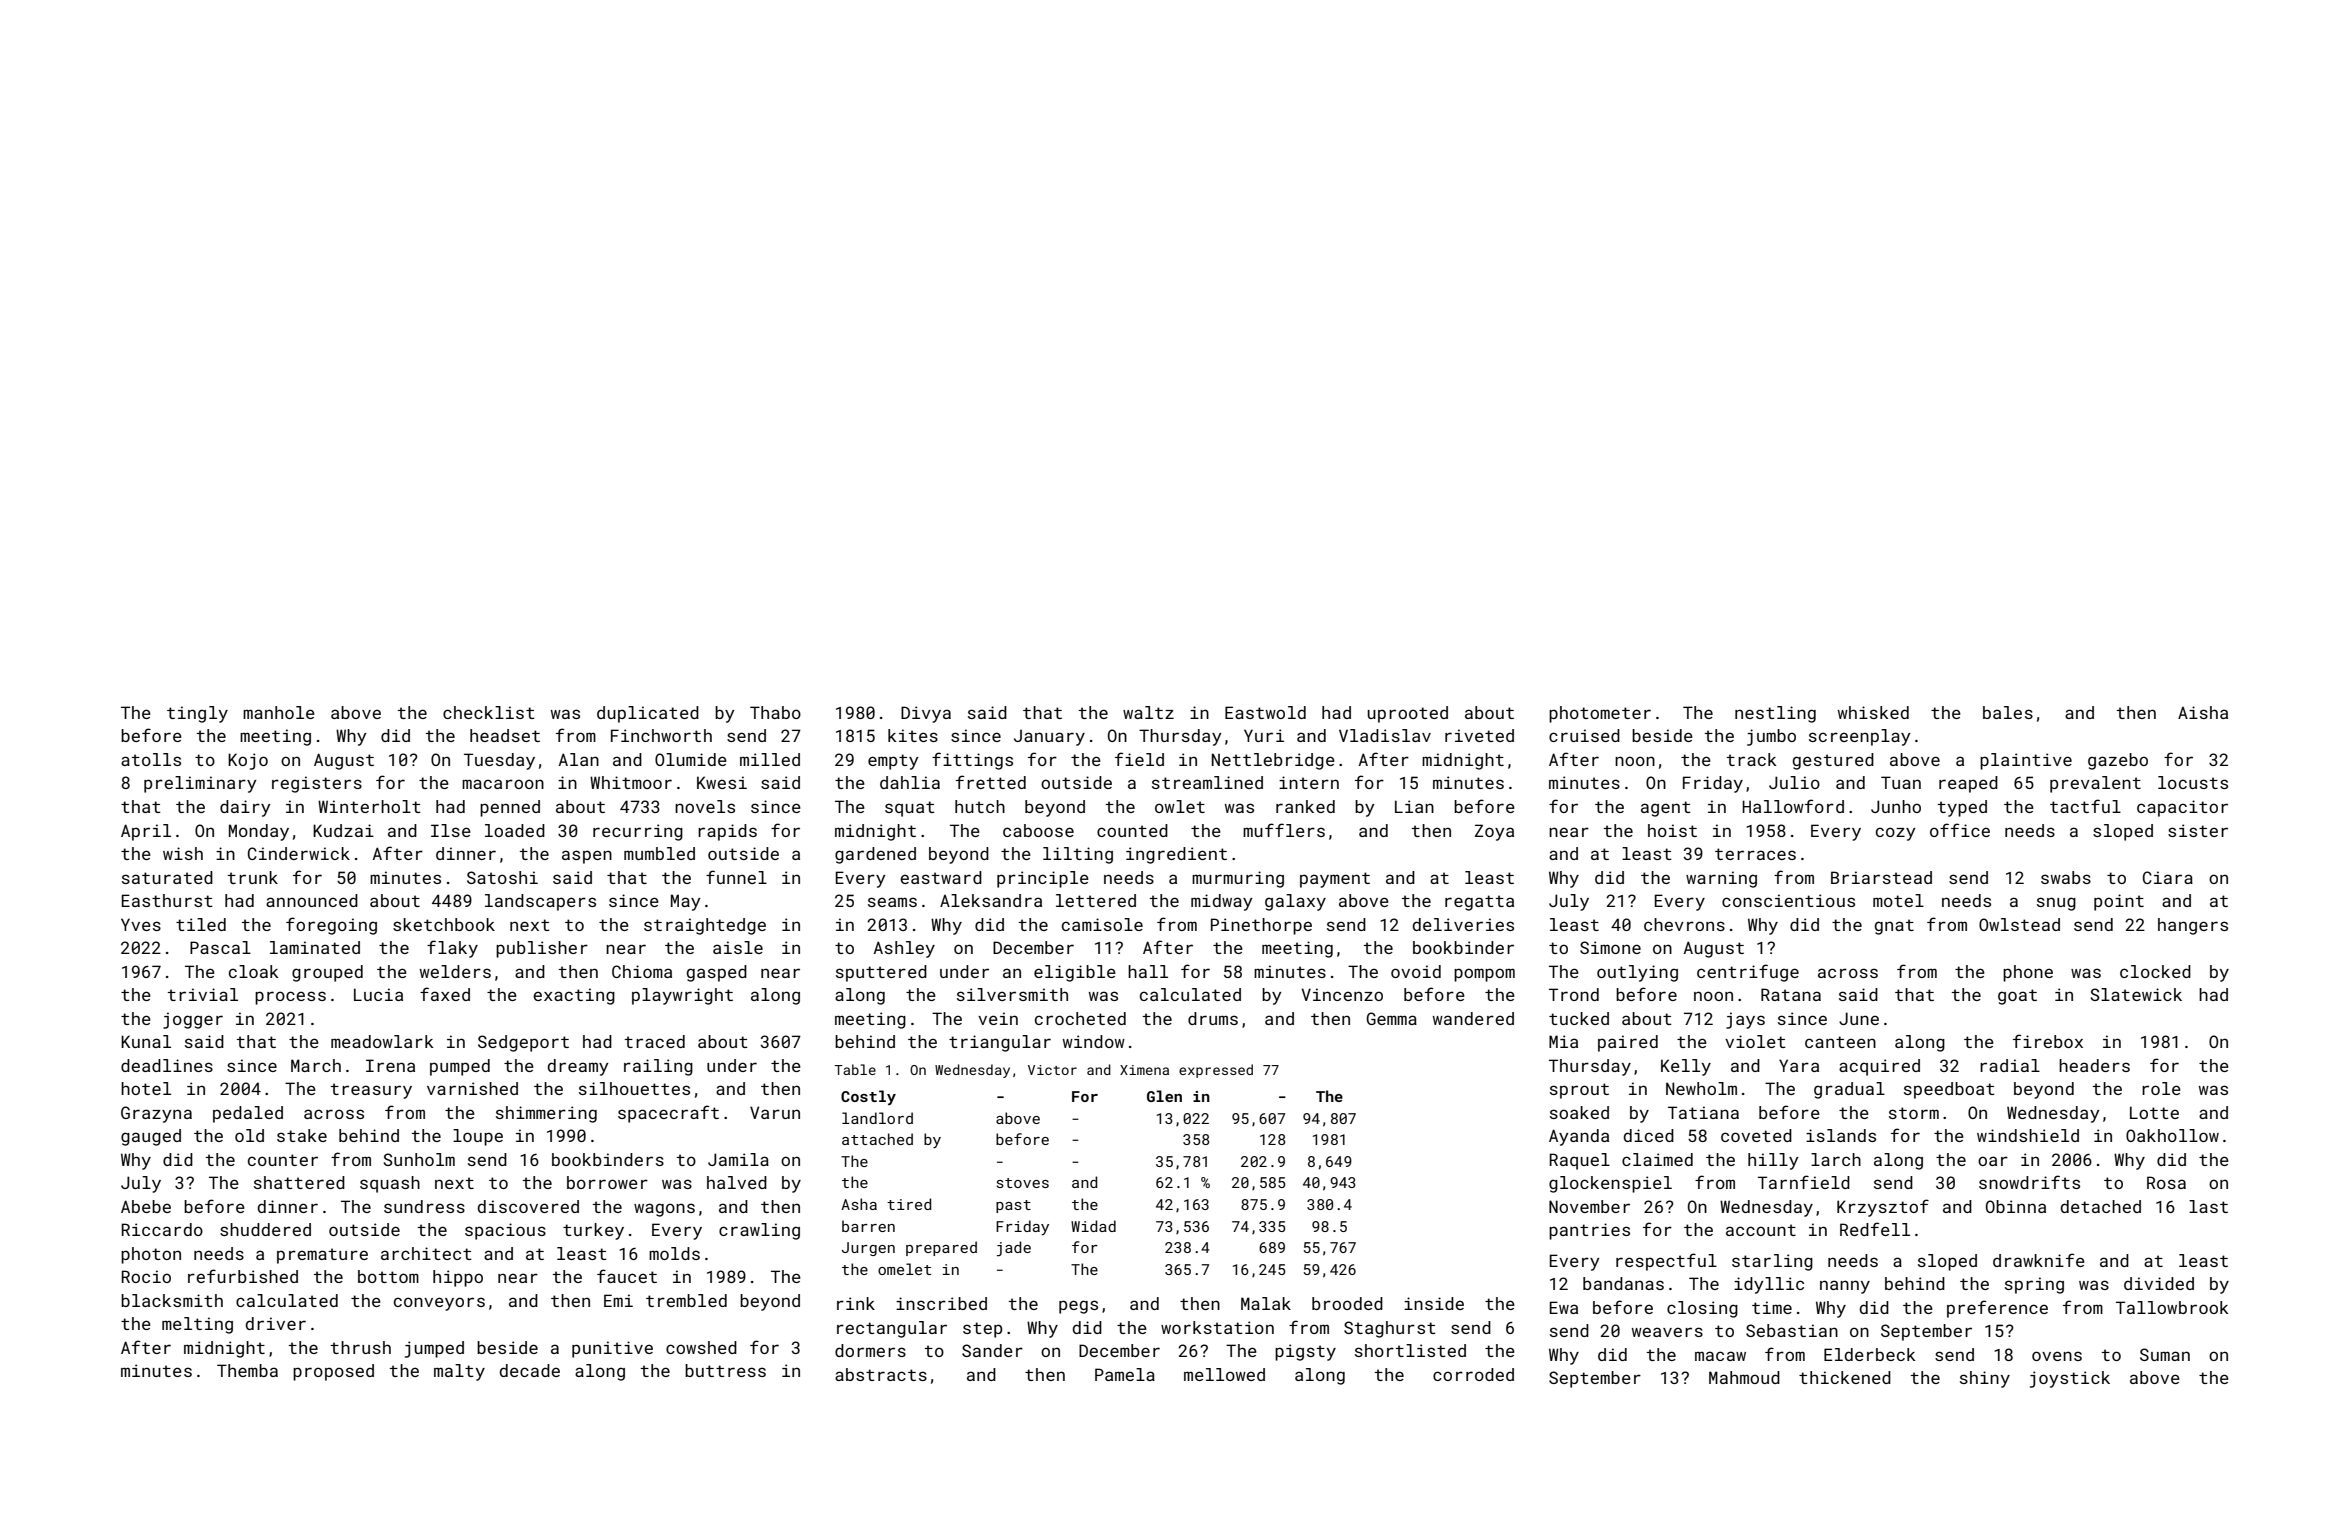 The image size is (2350, 1521). I want to click on Themba, so click(247, 1370).
